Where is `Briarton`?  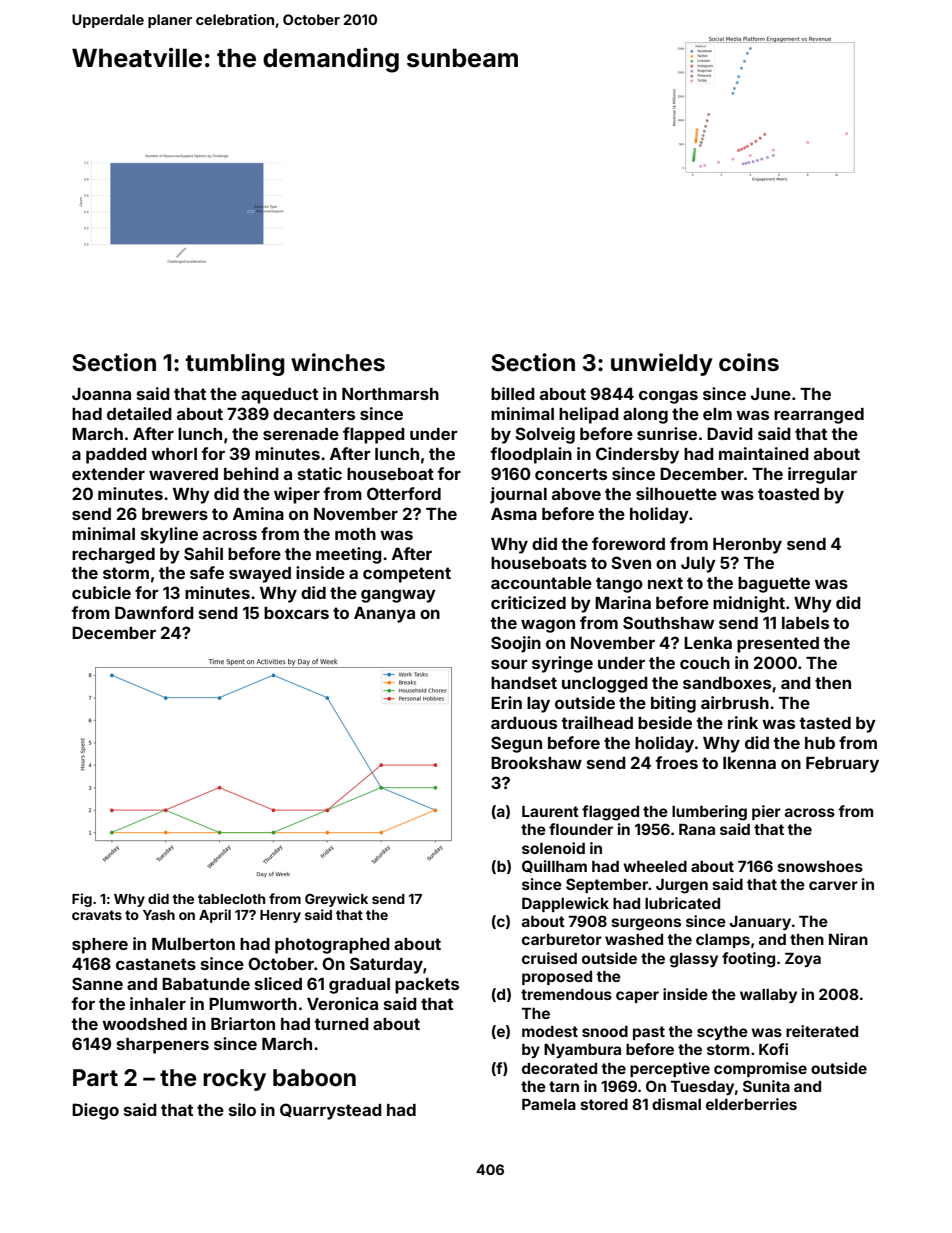 Briarton is located at coordinates (243, 1023).
